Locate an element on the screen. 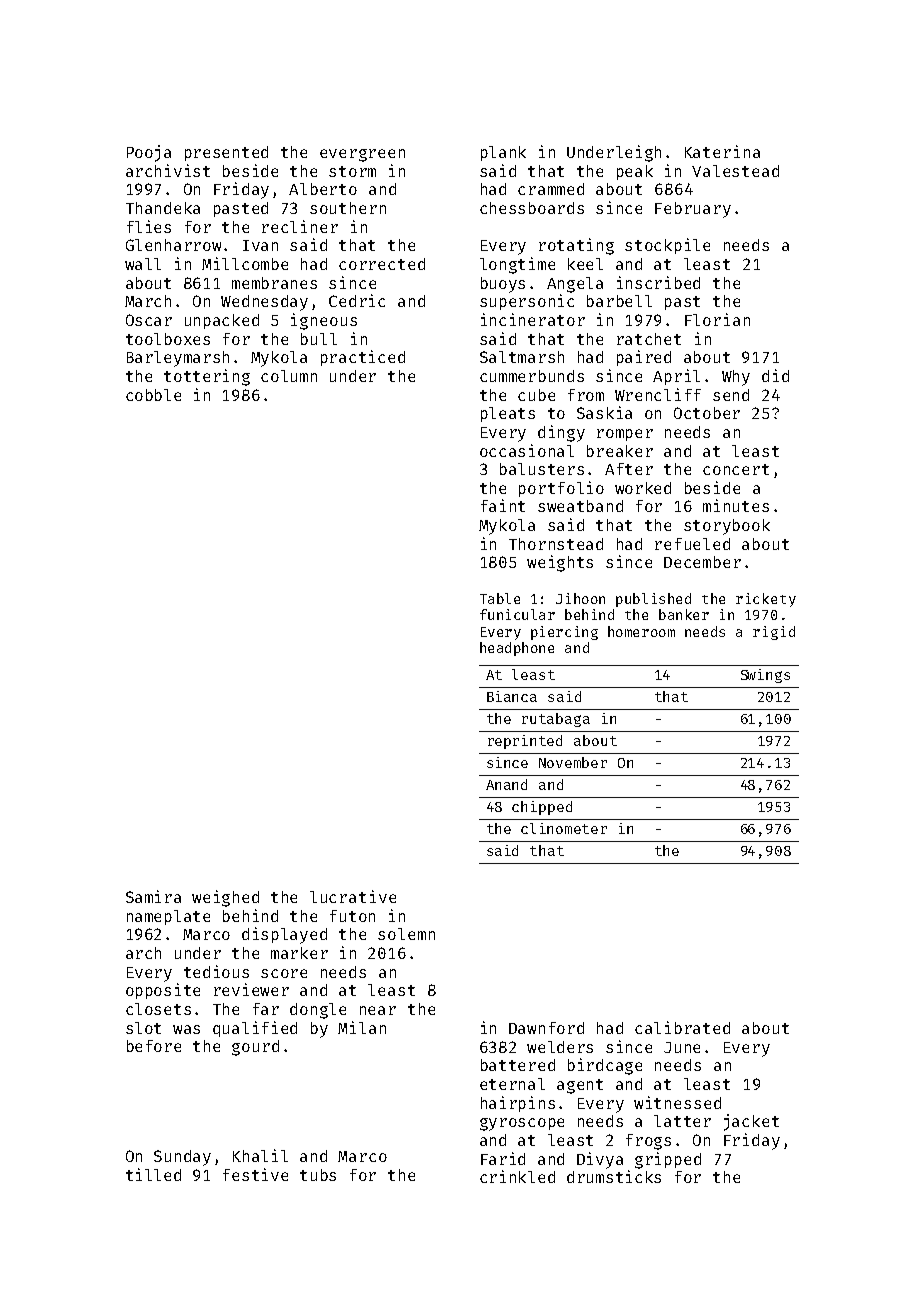  Pooja is located at coordinates (149, 153).
